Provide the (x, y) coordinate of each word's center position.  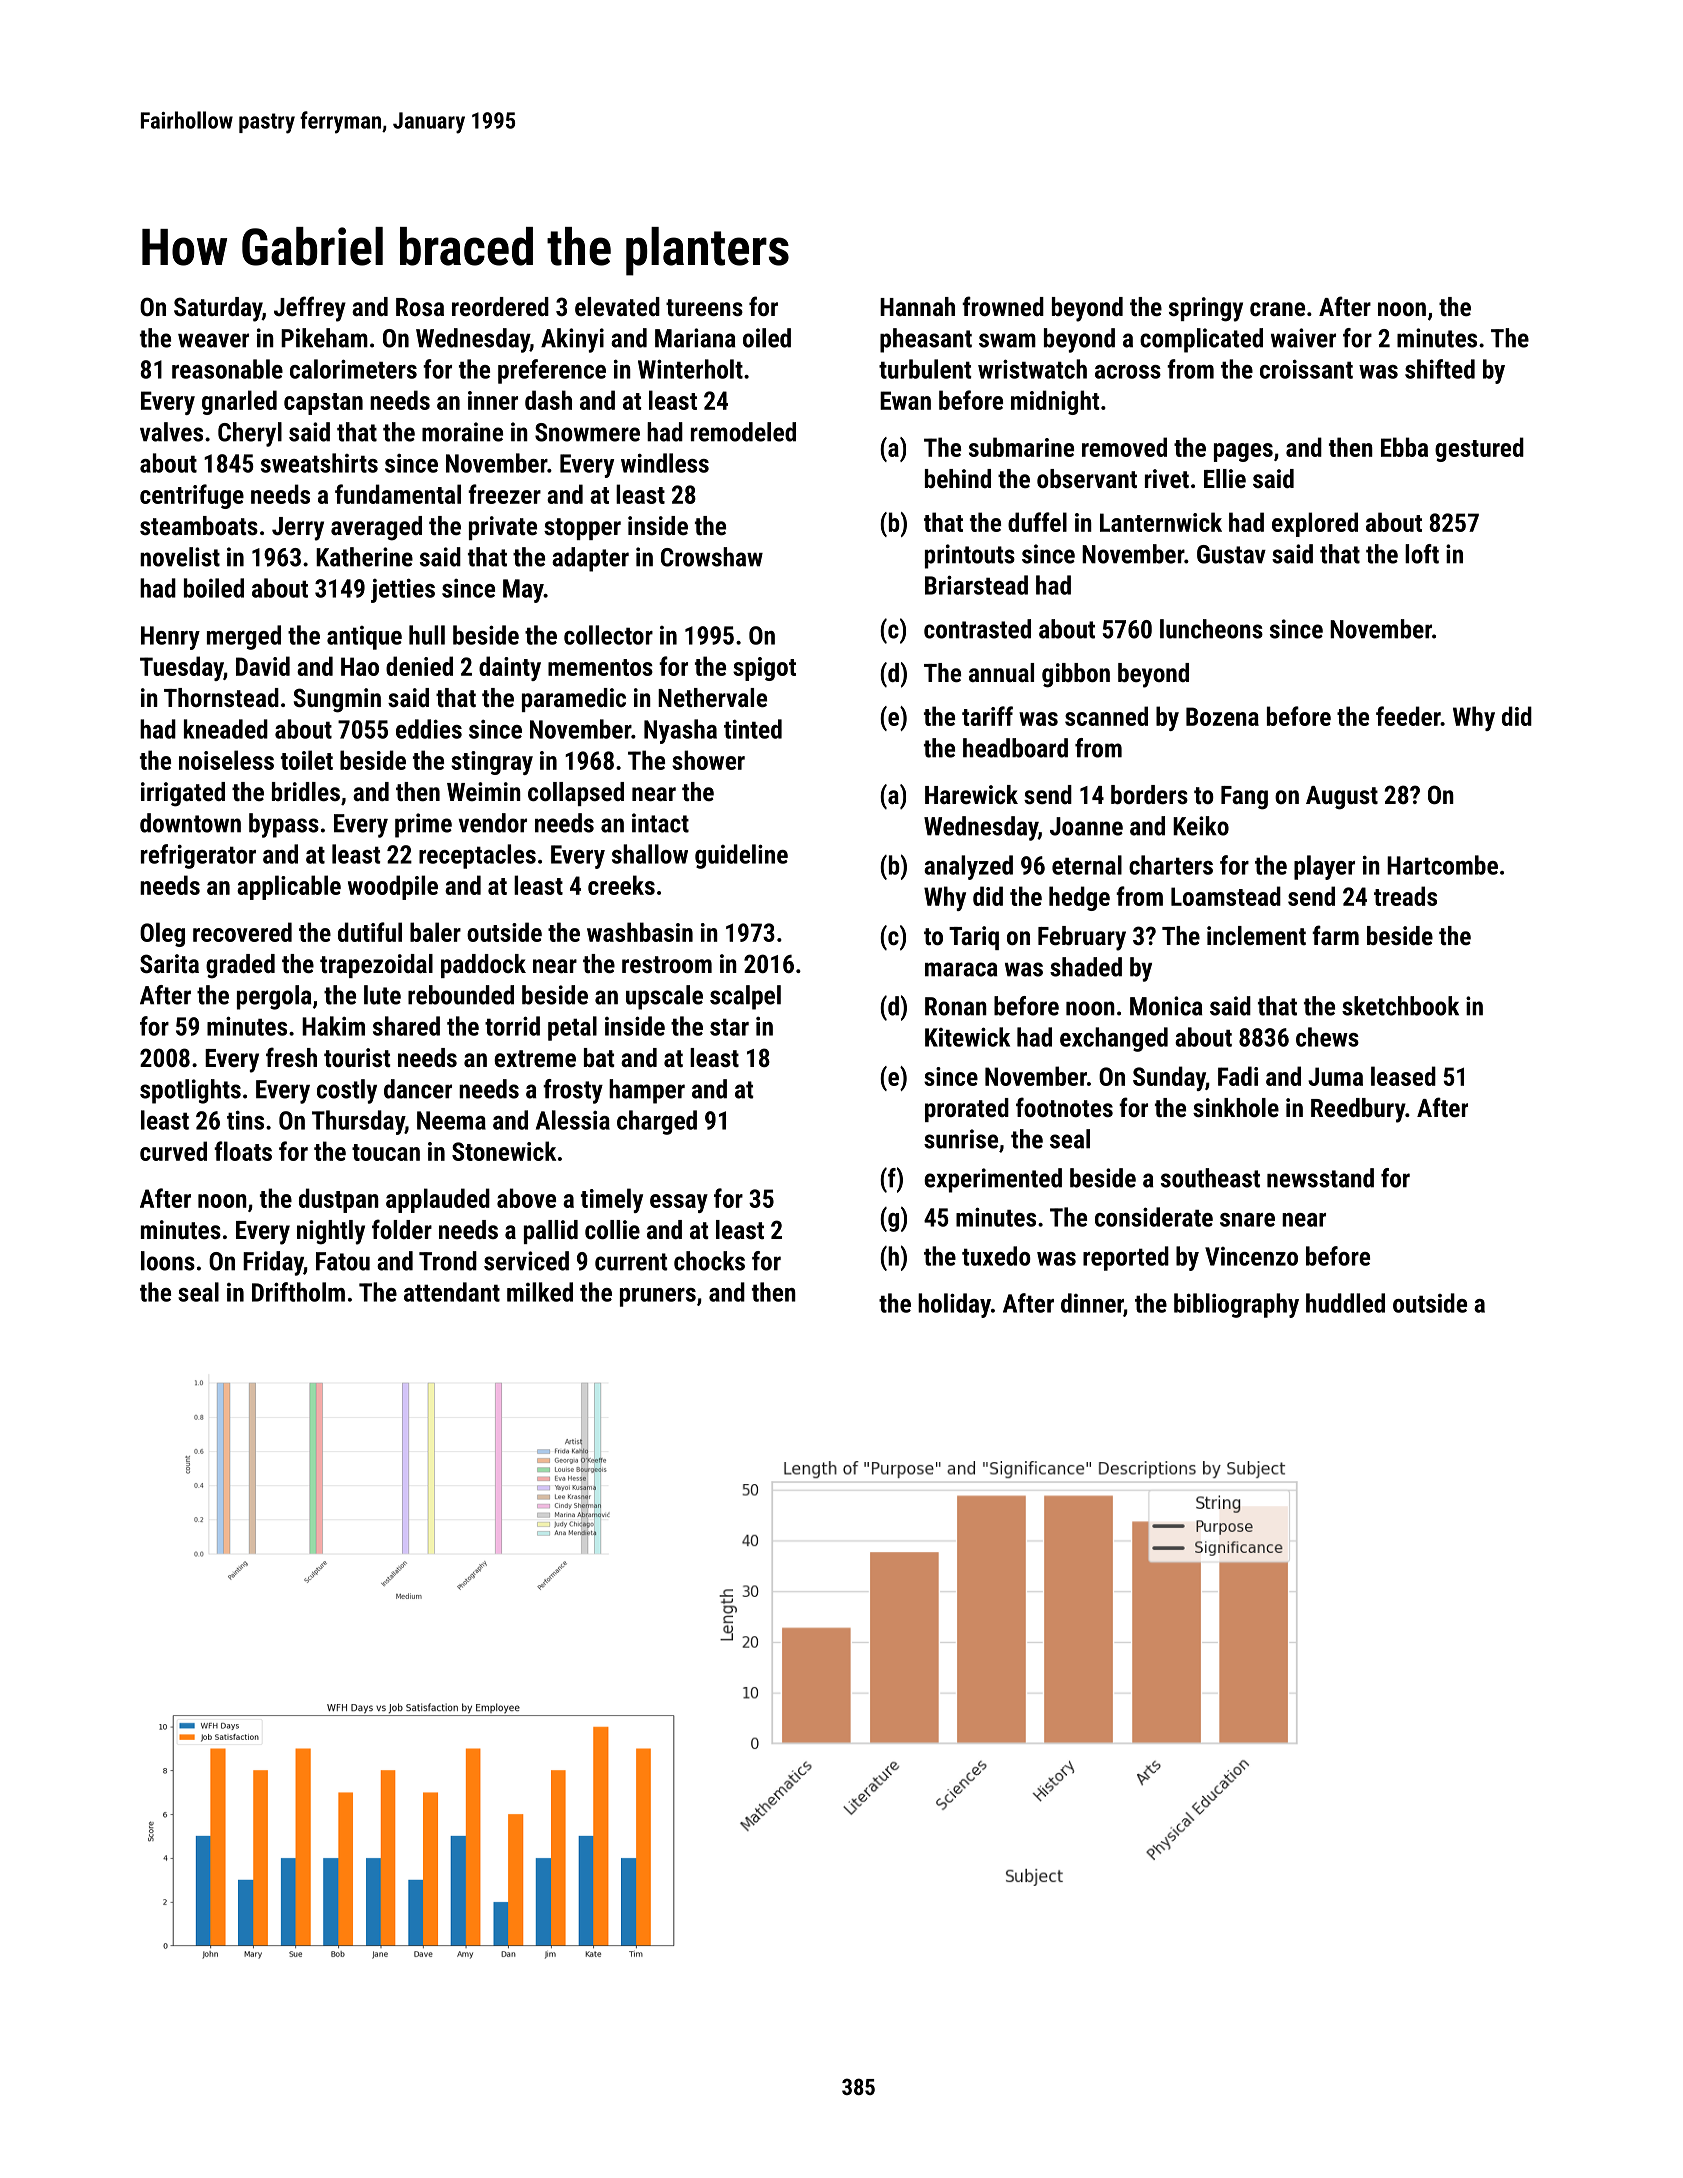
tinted (753, 729)
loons (168, 1261)
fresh (291, 1057)
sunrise (961, 1139)
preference (552, 371)
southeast (1210, 1178)
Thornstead (221, 697)
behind (958, 478)
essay (679, 1203)
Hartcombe (1442, 865)
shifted (1440, 369)
